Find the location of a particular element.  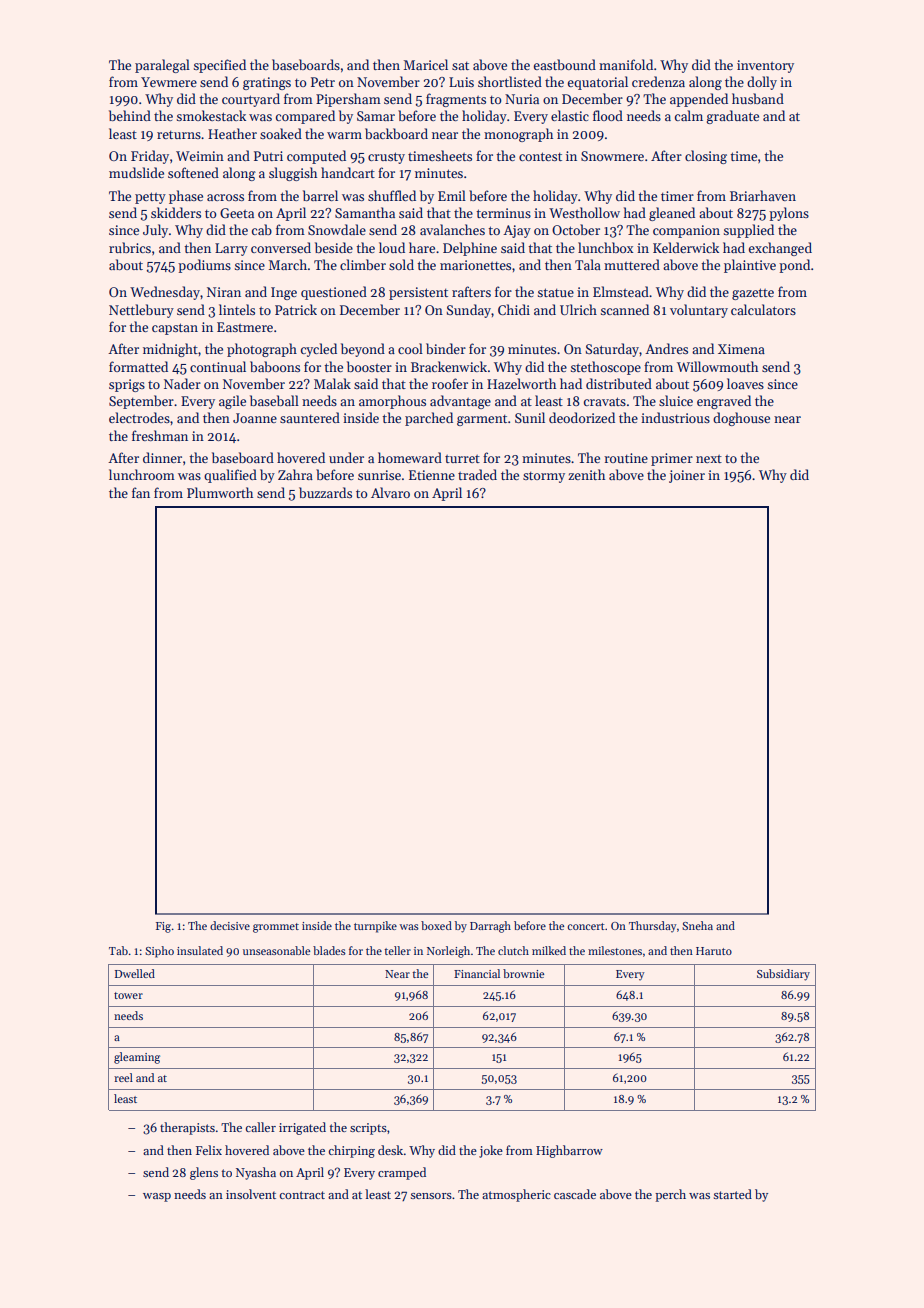

turnpike is located at coordinates (375, 927).
